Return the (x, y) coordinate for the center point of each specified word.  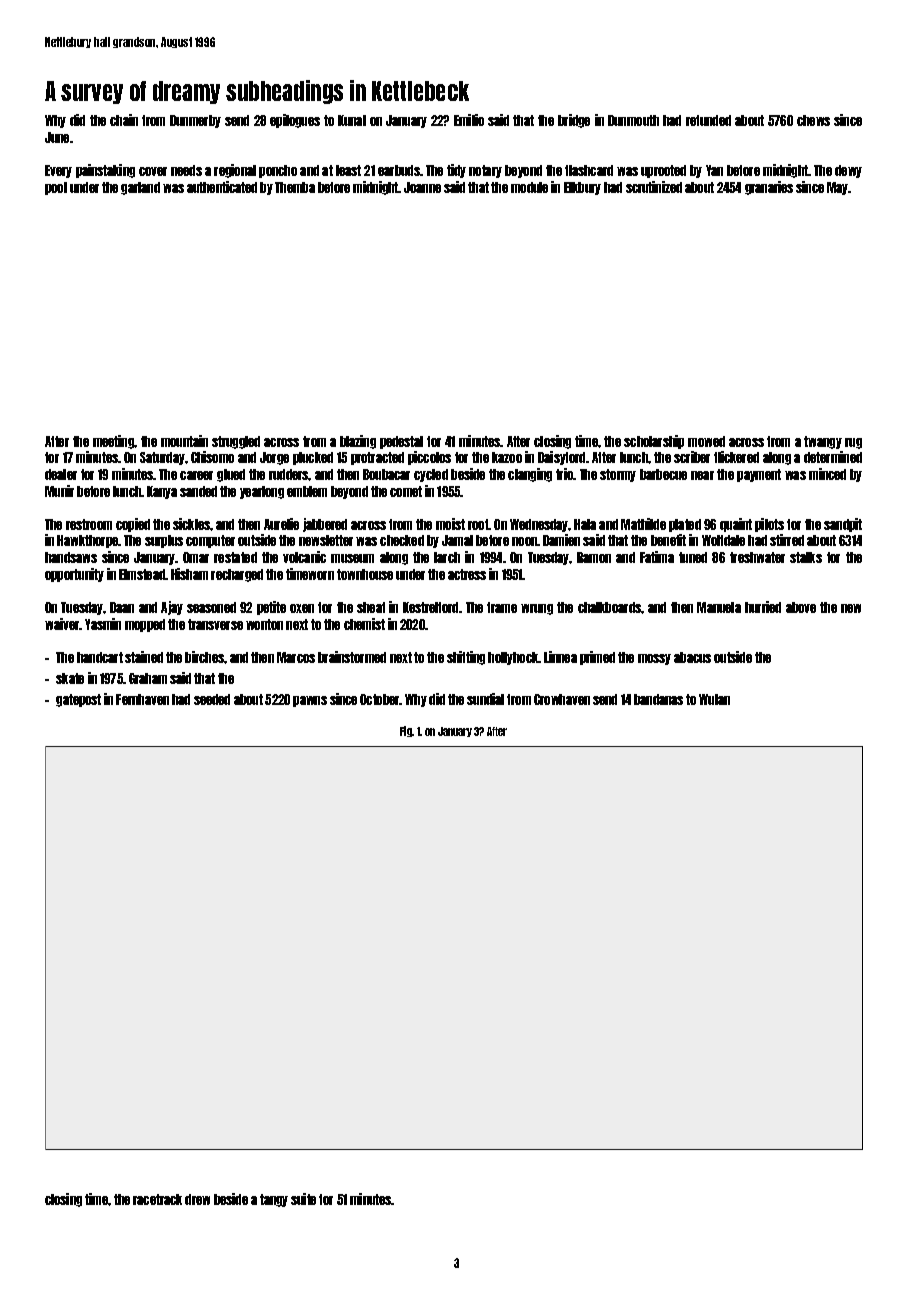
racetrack (157, 1199)
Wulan (714, 699)
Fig (406, 731)
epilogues (295, 121)
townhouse (365, 574)
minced (827, 474)
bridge (574, 121)
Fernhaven (142, 699)
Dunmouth (633, 120)
